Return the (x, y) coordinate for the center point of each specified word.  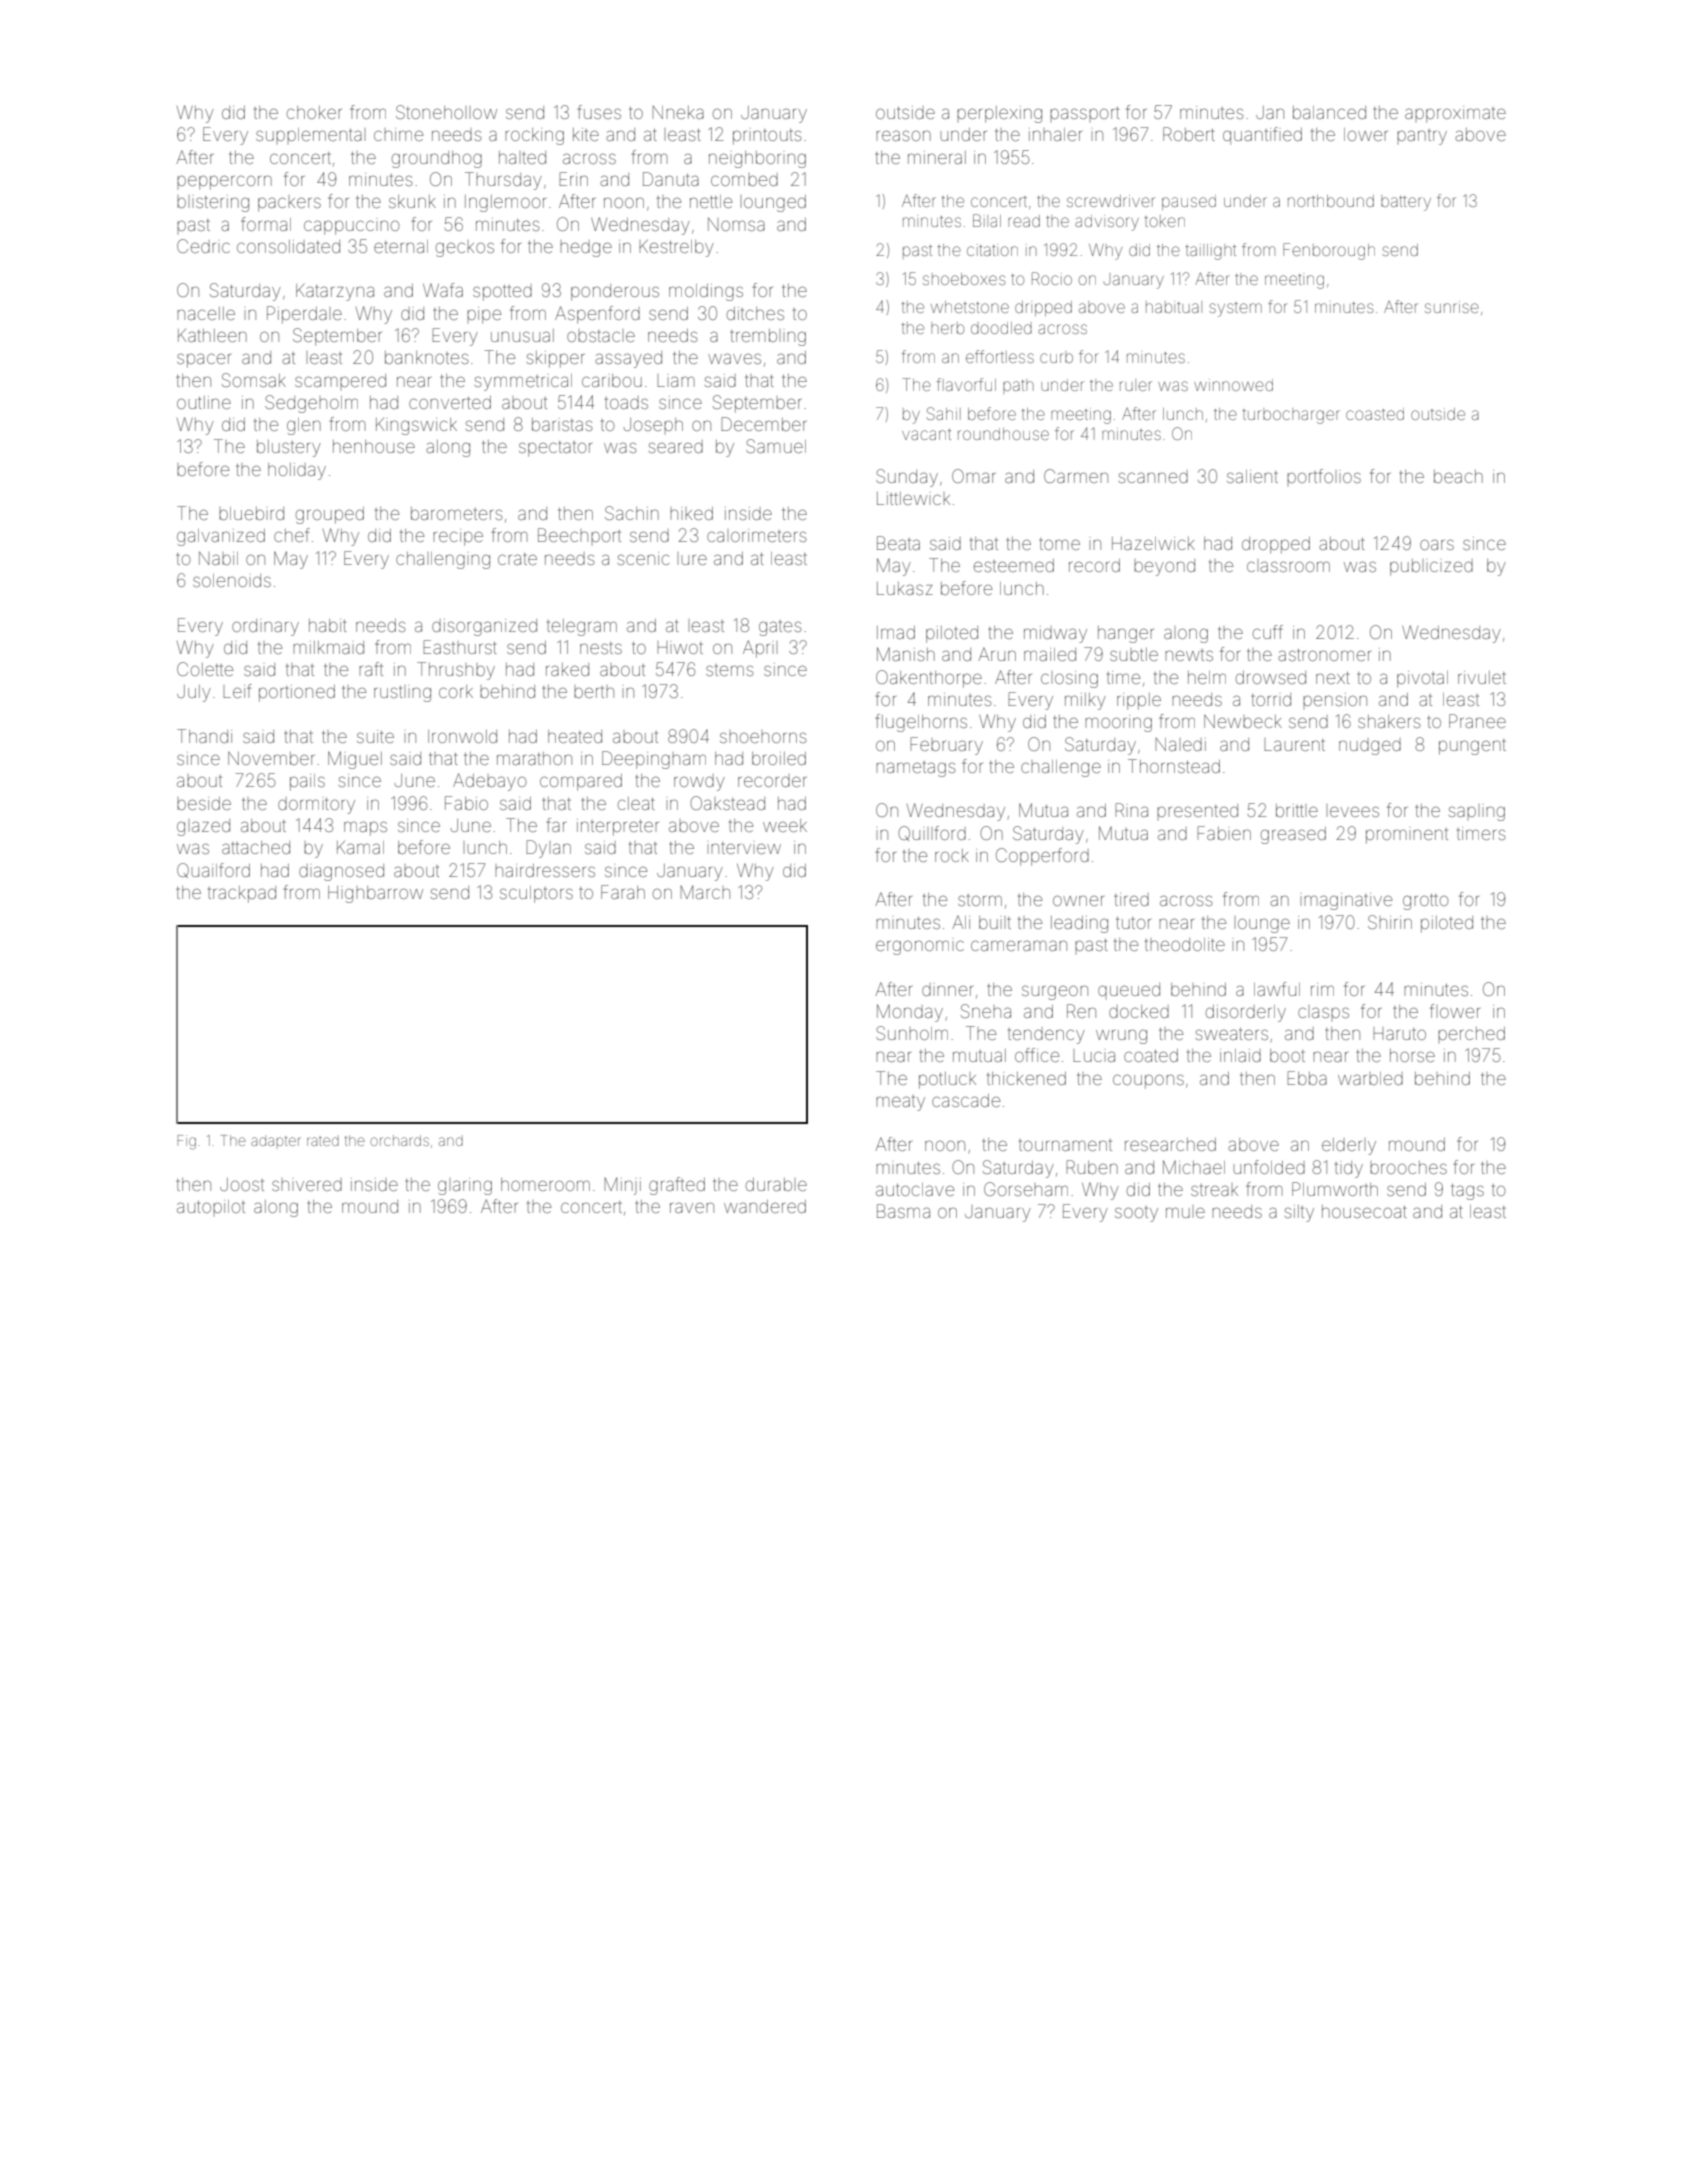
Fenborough (1329, 251)
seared (676, 446)
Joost (242, 1184)
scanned (1153, 476)
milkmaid (328, 647)
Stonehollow (446, 112)
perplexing (999, 114)
